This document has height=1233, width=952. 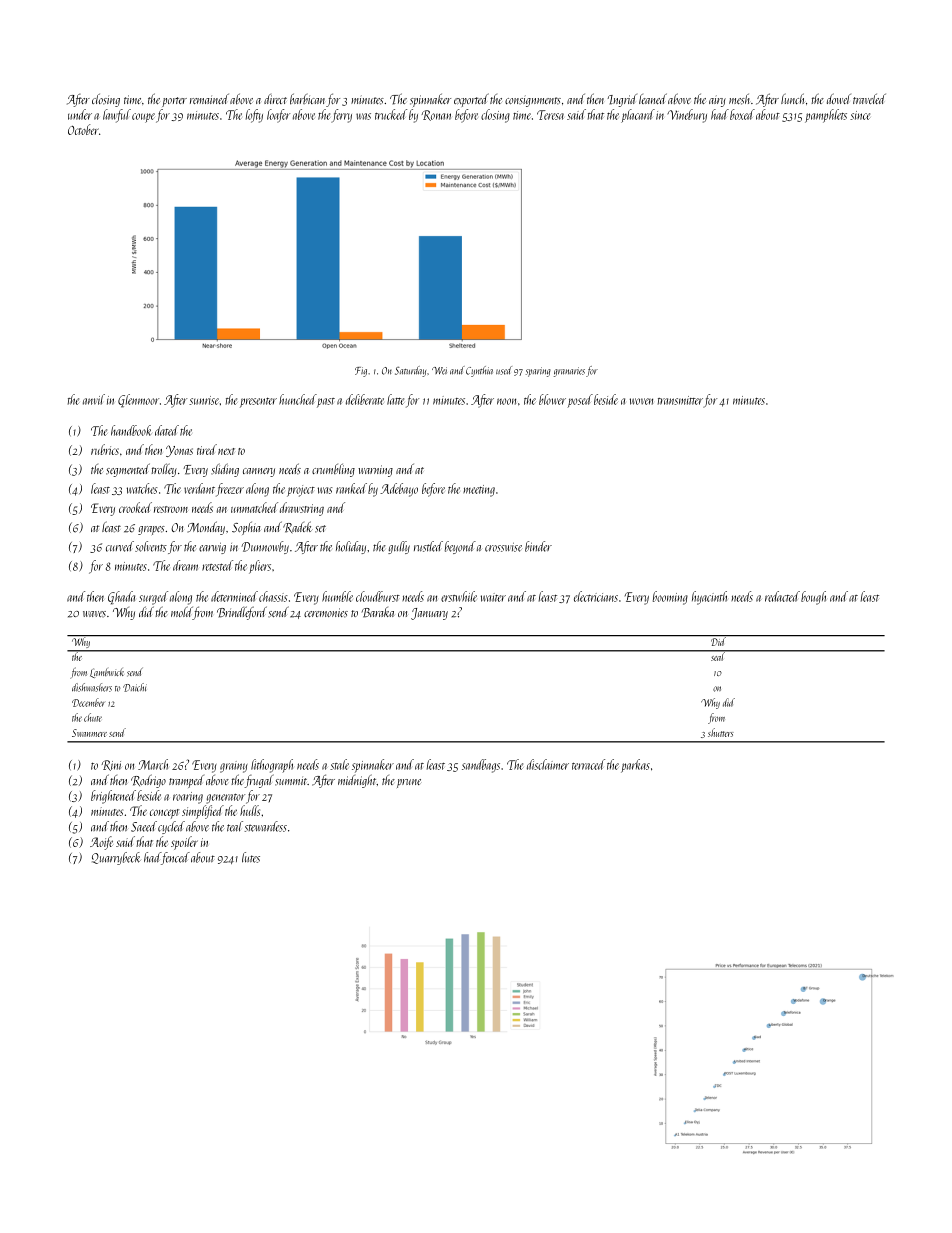 What do you see at coordinates (251, 857) in the document?
I see `lutes` at bounding box center [251, 857].
